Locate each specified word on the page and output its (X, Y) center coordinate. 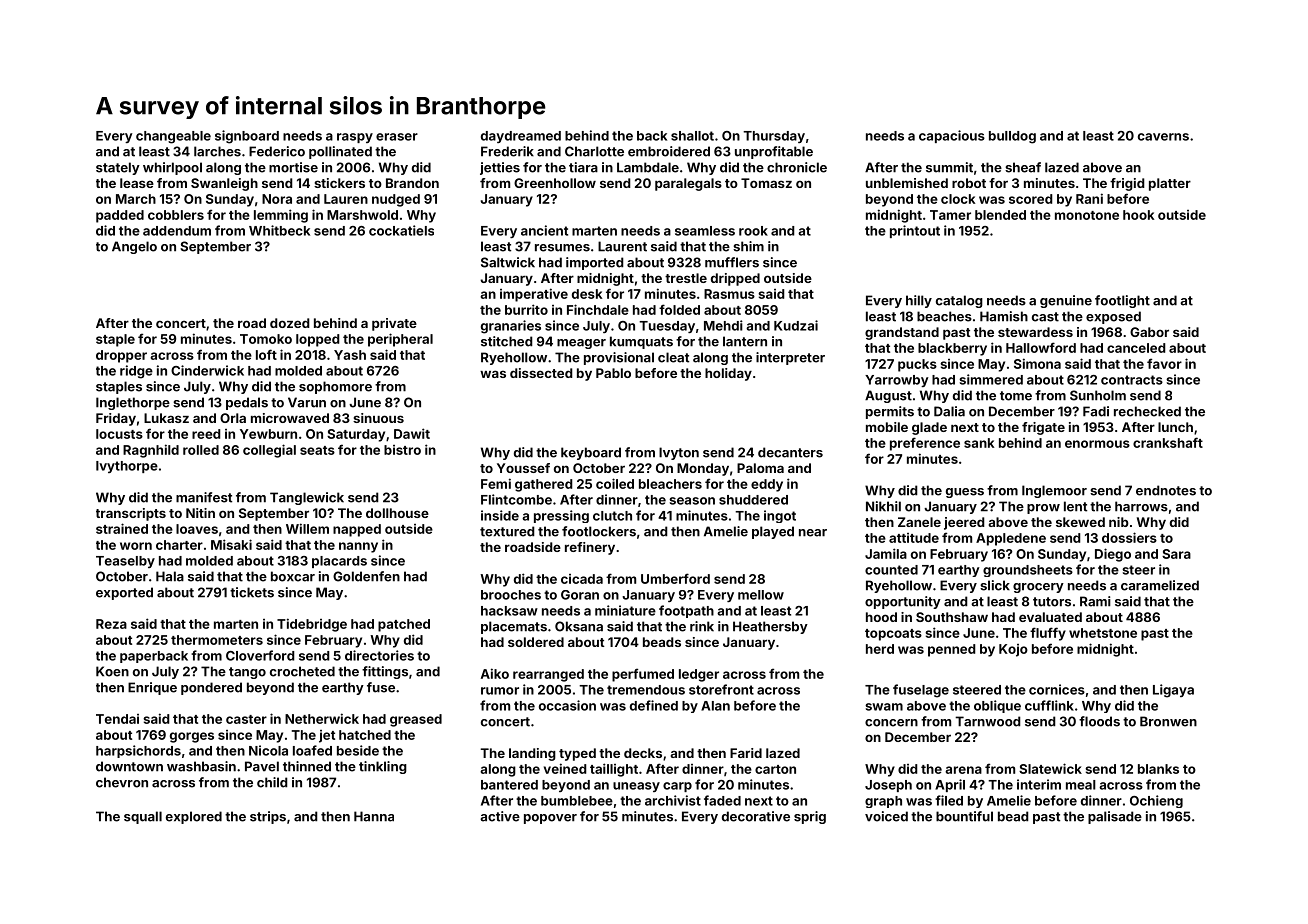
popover (550, 819)
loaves (197, 529)
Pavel (262, 766)
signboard (247, 137)
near (813, 533)
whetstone (1103, 633)
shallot (692, 136)
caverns (1163, 137)
